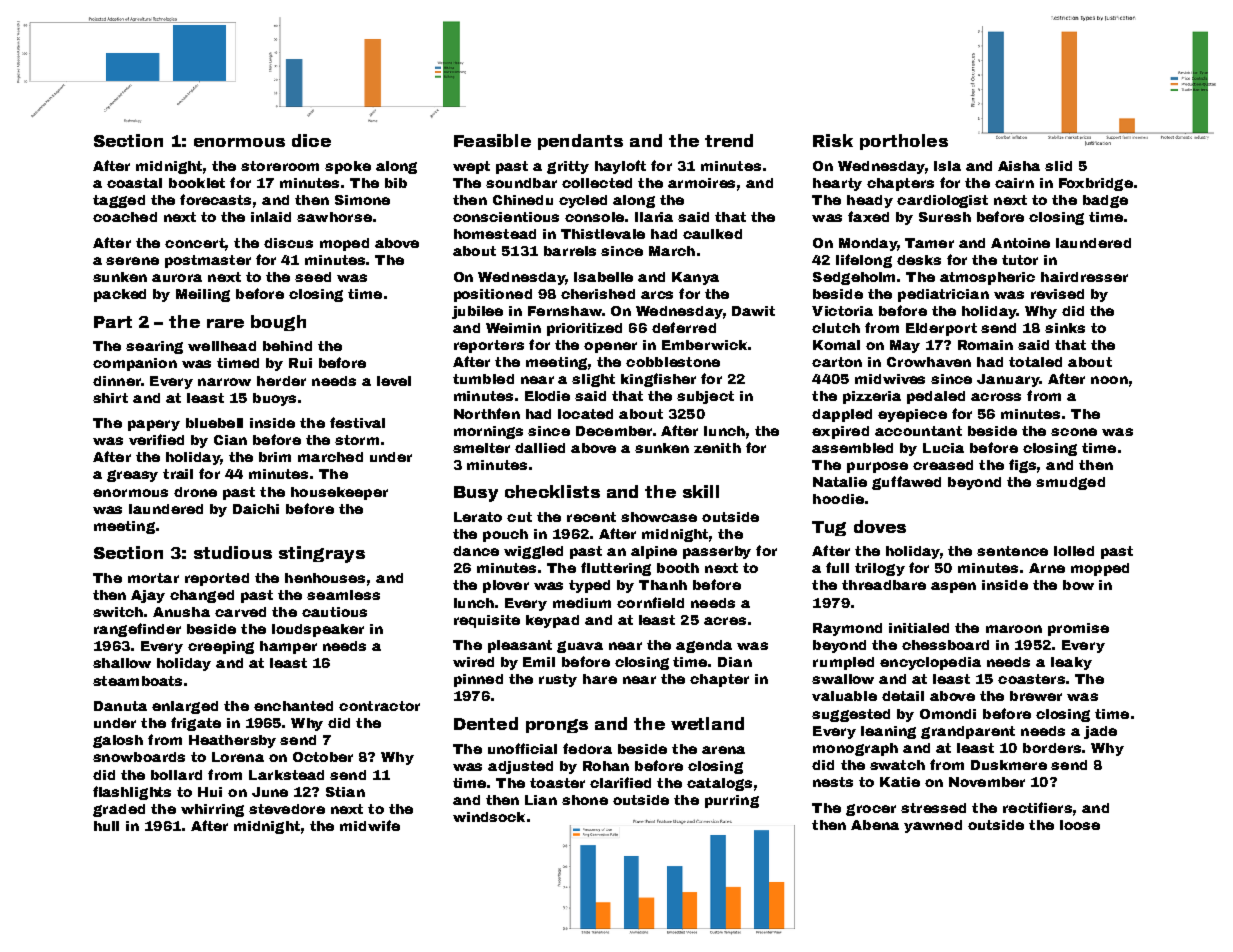  What do you see at coordinates (132, 476) in the page?
I see `greasy` at bounding box center [132, 476].
